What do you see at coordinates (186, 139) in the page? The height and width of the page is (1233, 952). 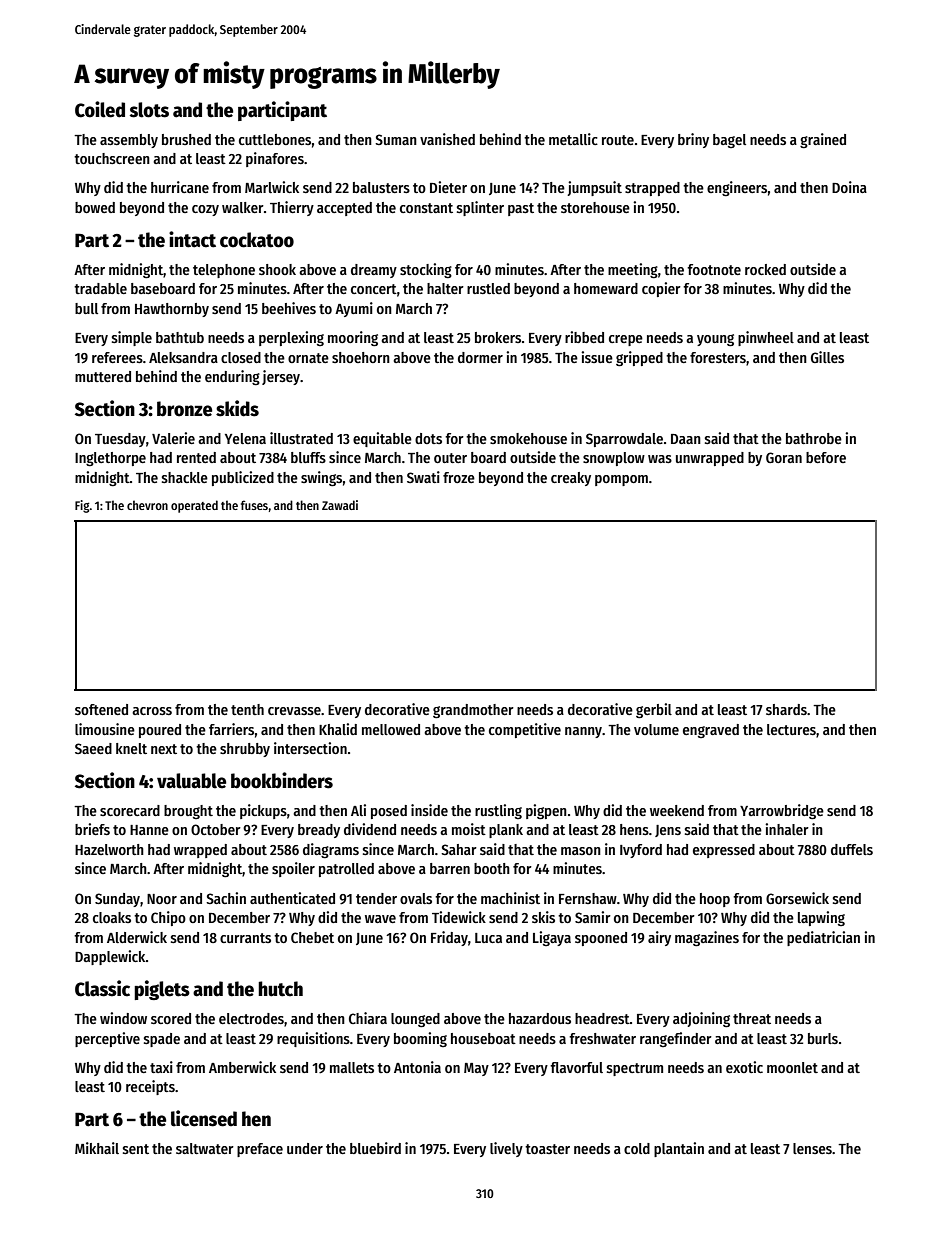 I see `brushed` at bounding box center [186, 139].
